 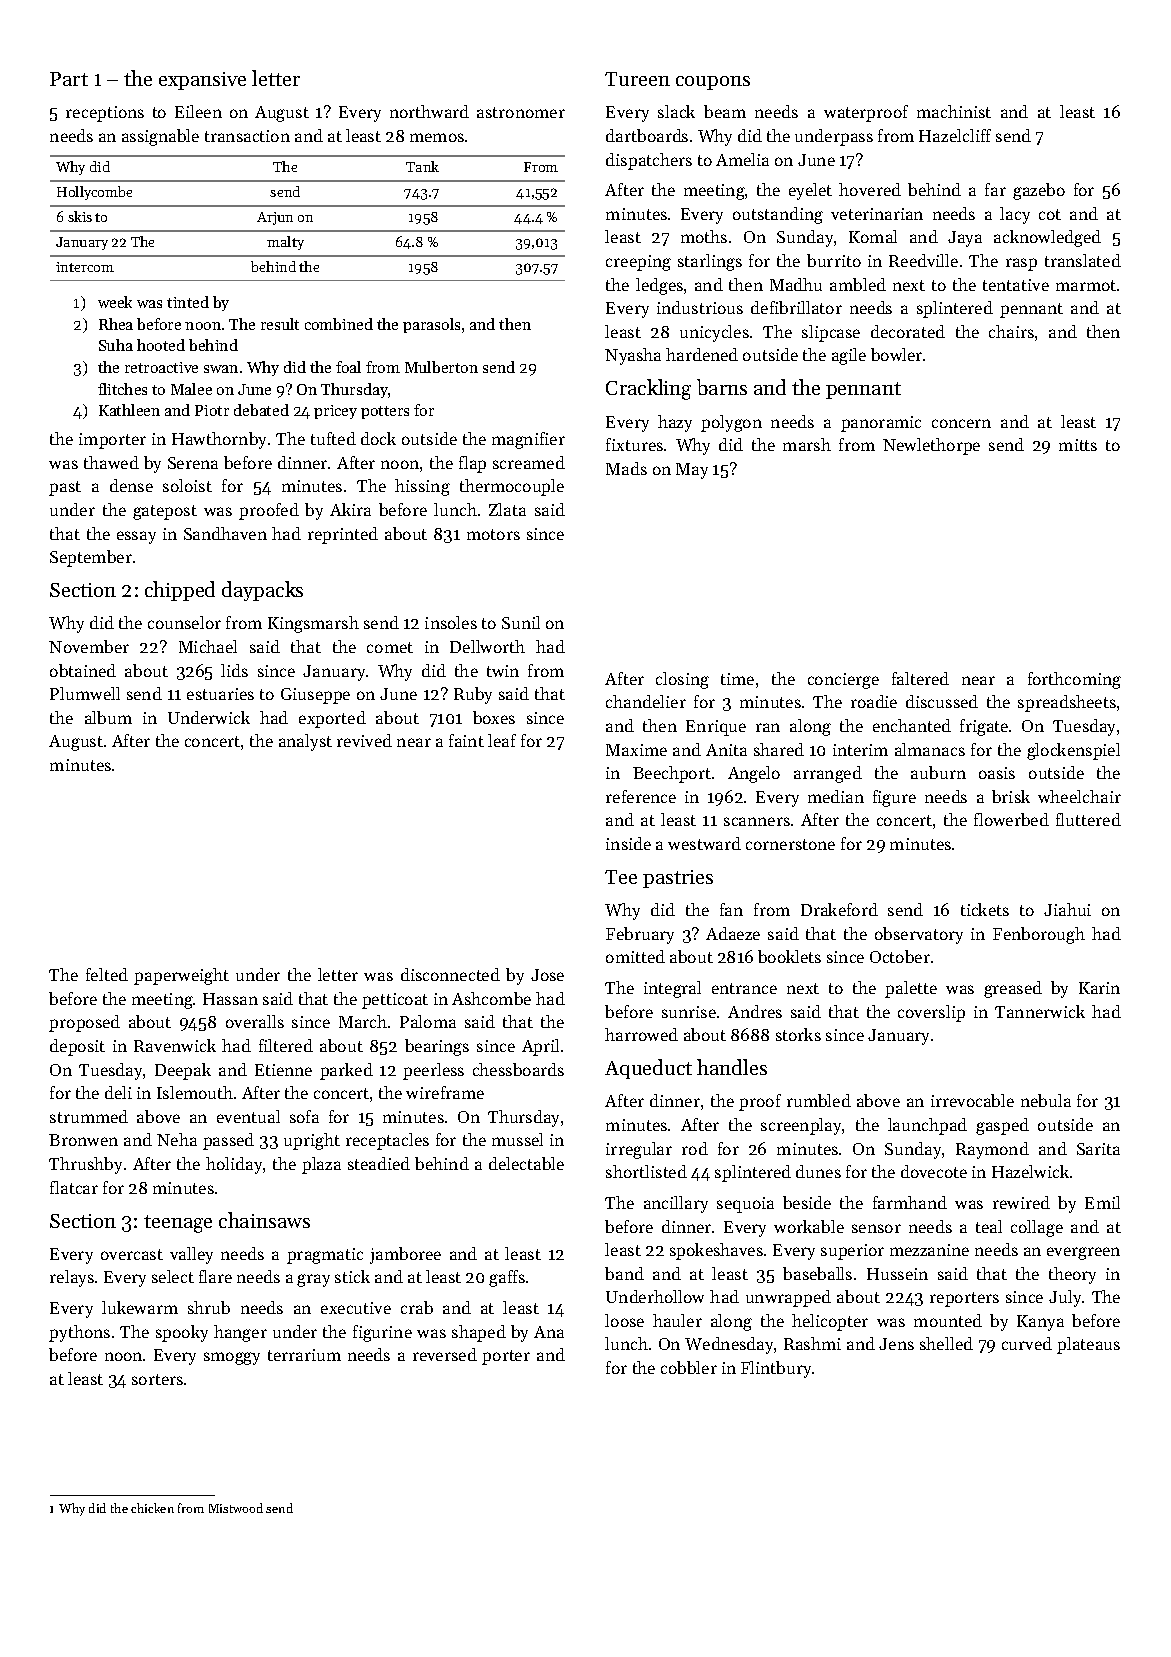 I want to click on result, so click(x=280, y=324).
